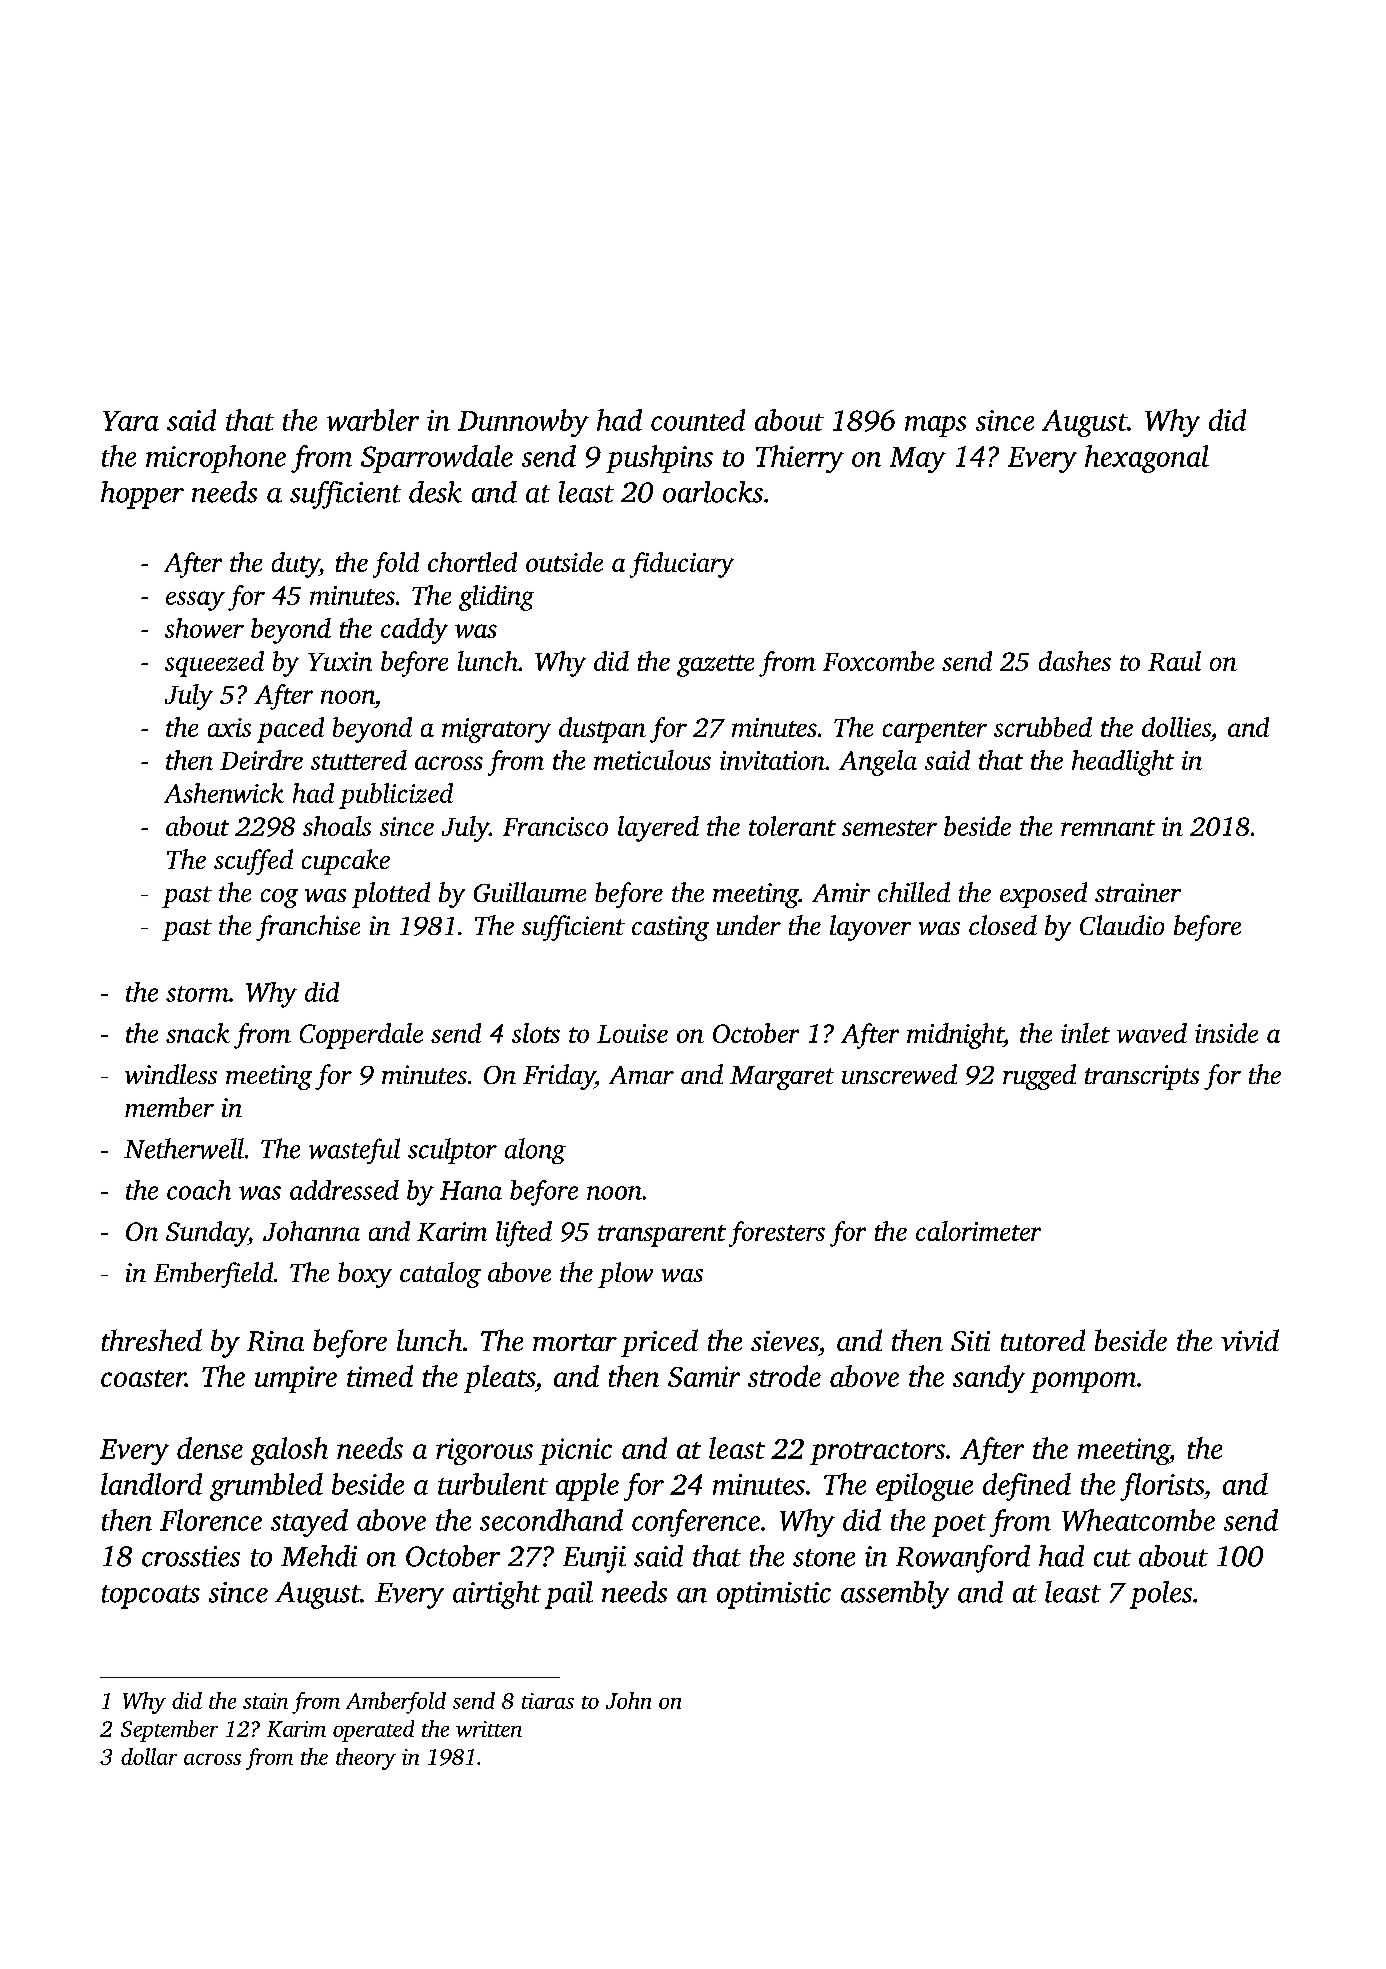 The height and width of the screenshot is (1969, 1386). What do you see at coordinates (777, 1234) in the screenshot?
I see `foresters` at bounding box center [777, 1234].
